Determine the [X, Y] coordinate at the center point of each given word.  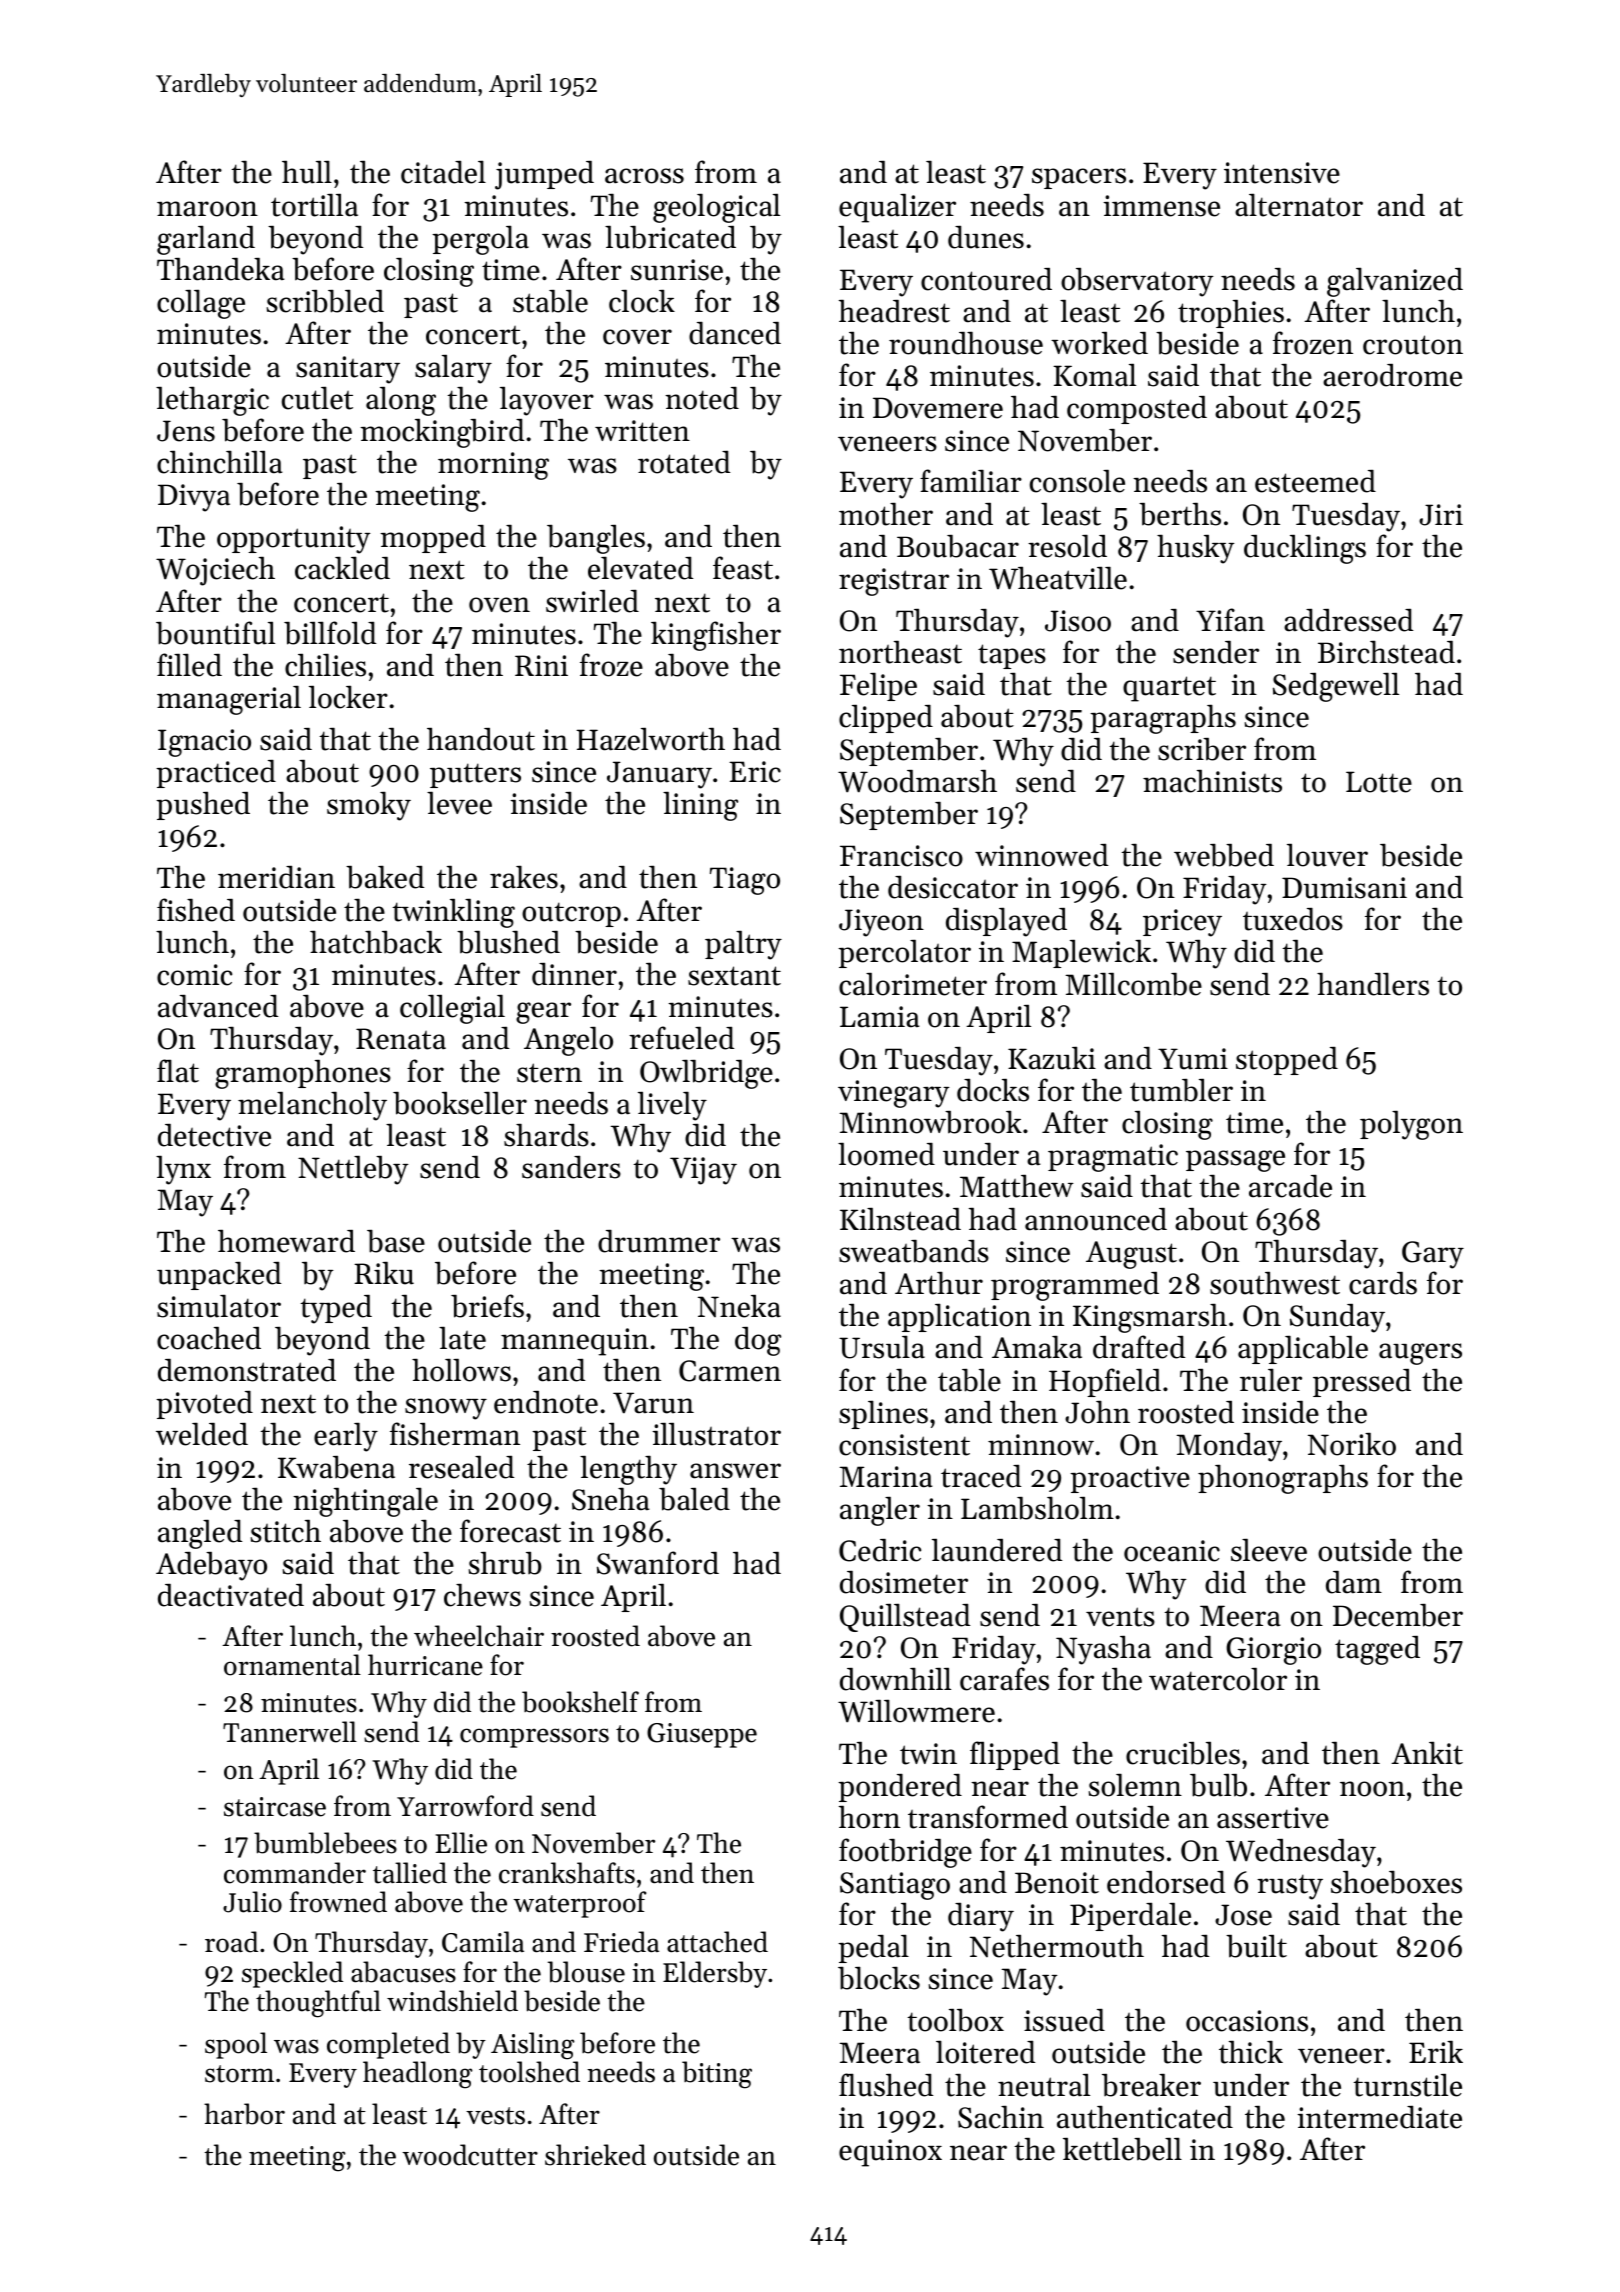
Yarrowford [465, 1806]
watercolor [1218, 1679]
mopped [433, 539]
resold [1067, 546]
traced [981, 1476]
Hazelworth [650, 739]
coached [209, 1338]
